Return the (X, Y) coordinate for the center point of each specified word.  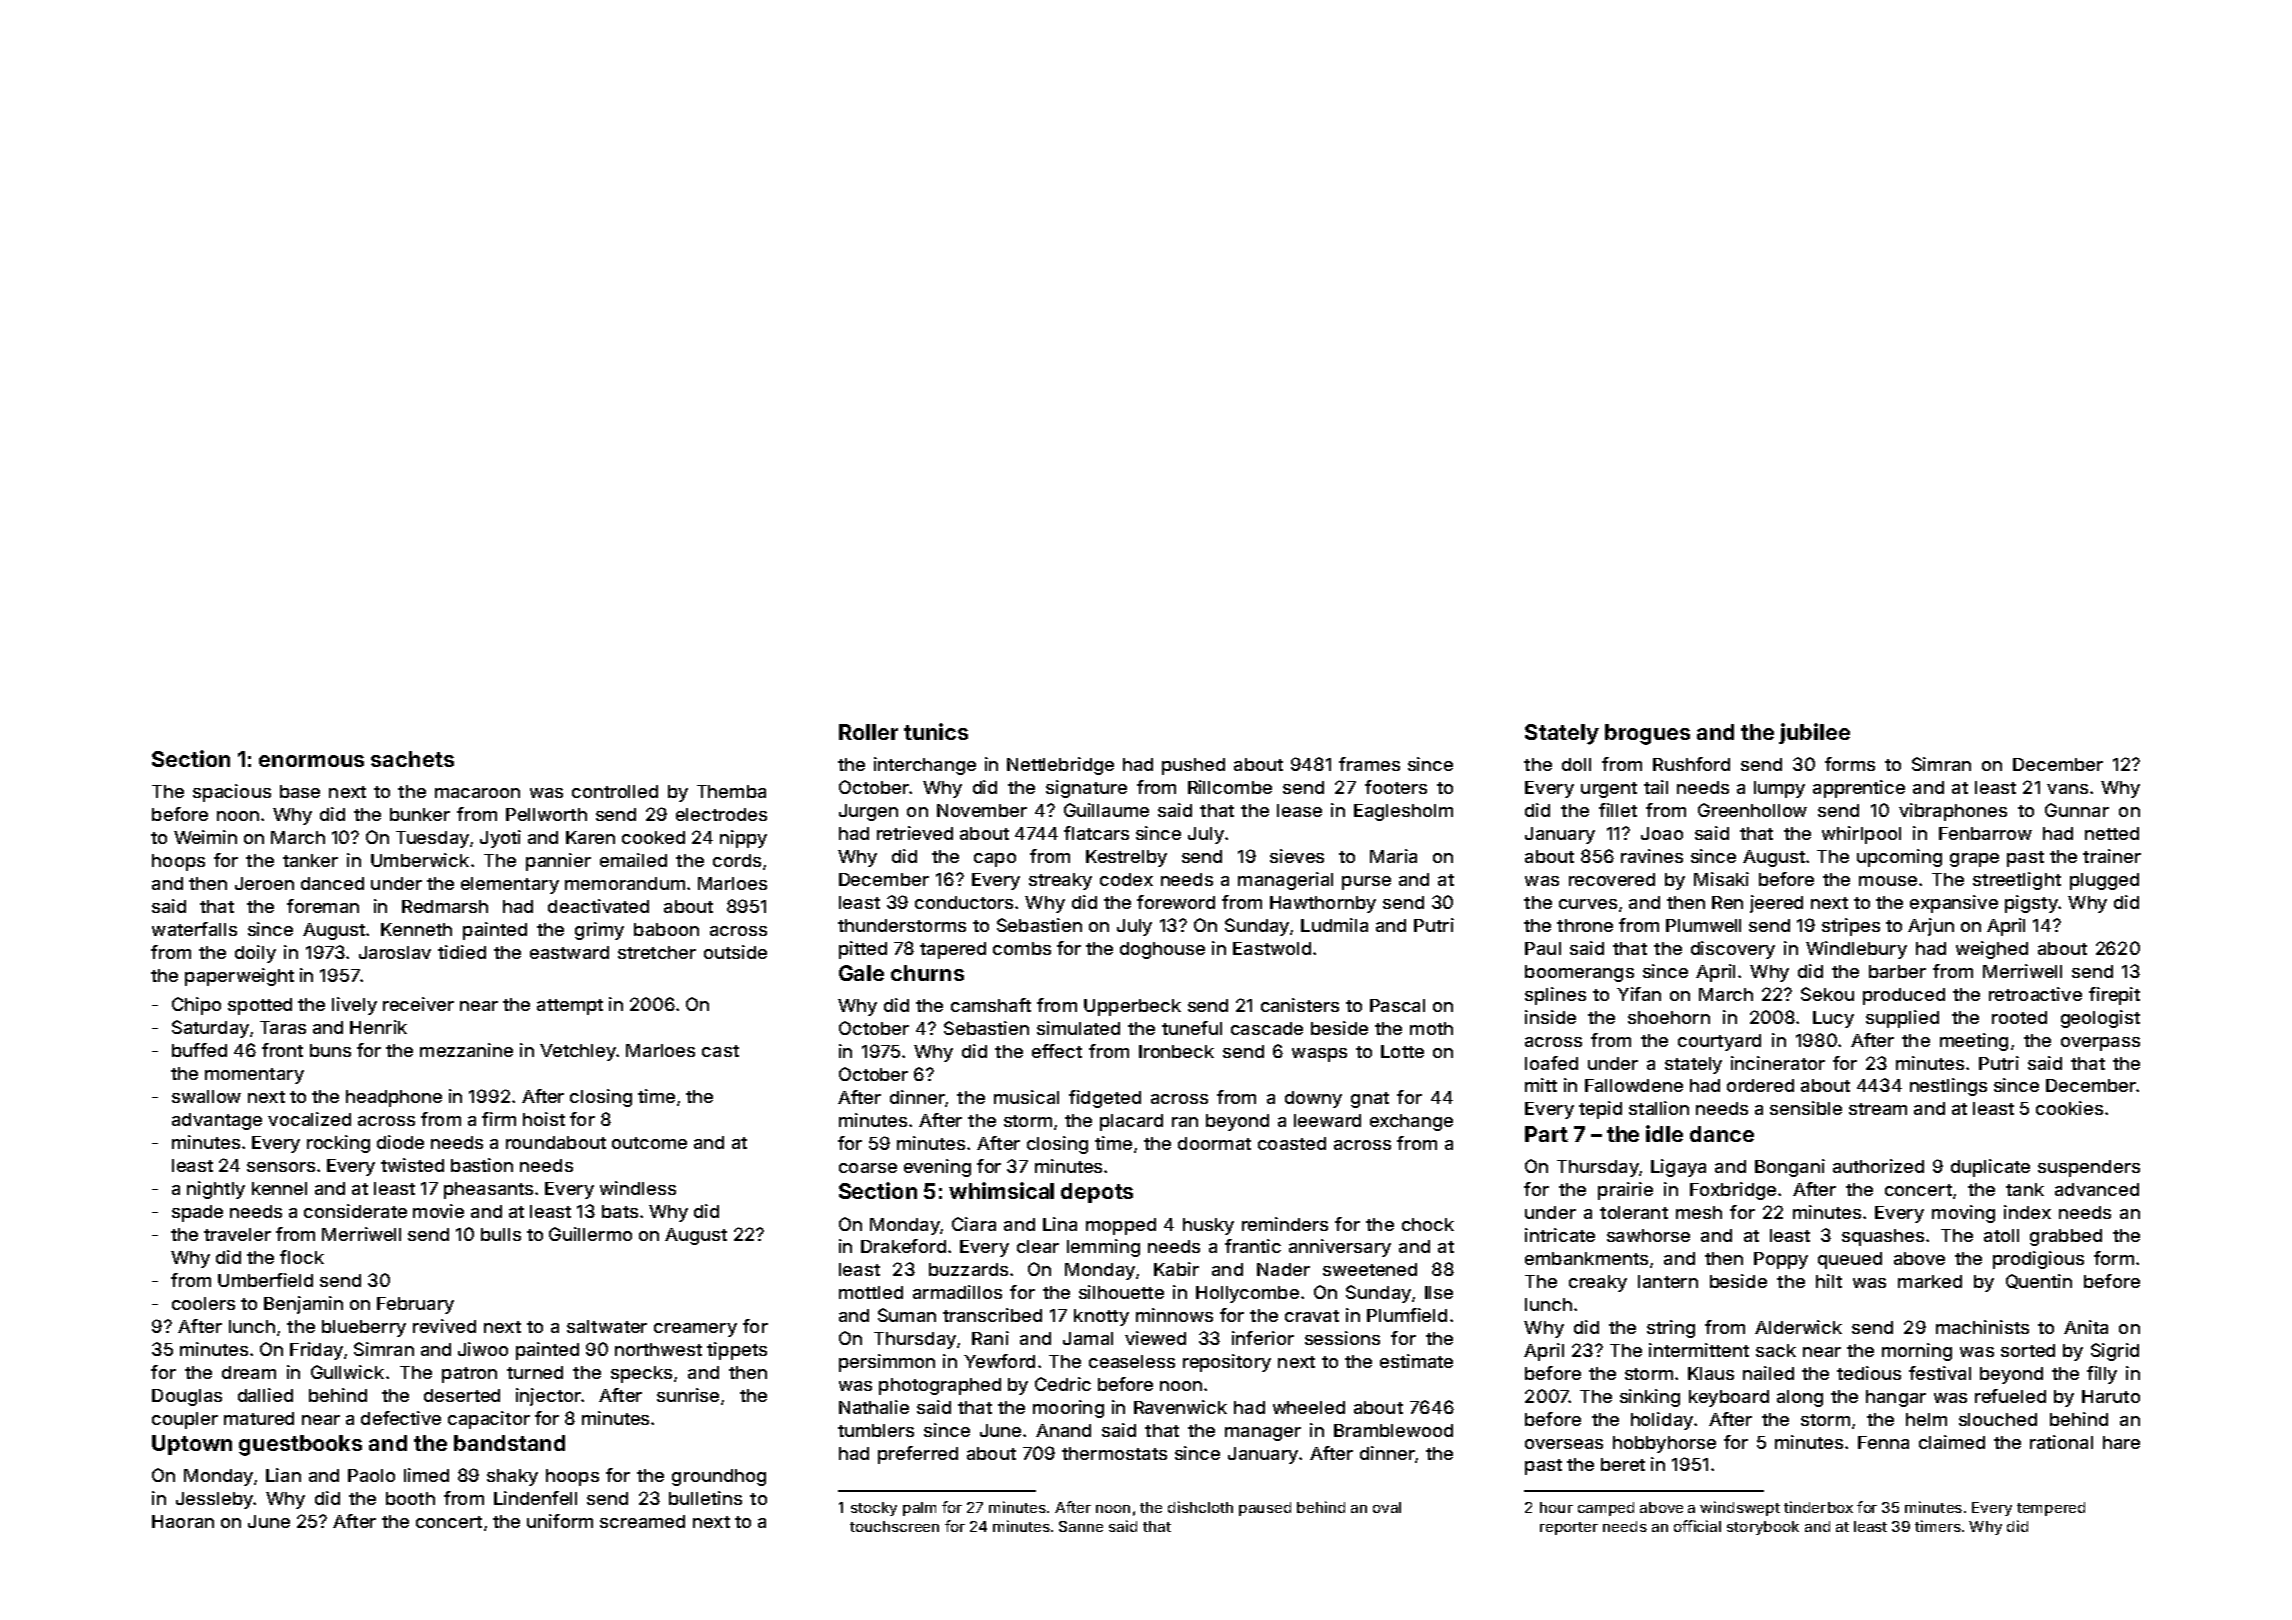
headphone (394, 1098)
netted (2112, 833)
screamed (642, 1521)
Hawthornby (1323, 904)
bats (620, 1211)
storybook (1763, 1528)
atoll (2001, 1235)
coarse (868, 1168)
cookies (2069, 1108)
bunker (420, 814)
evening (937, 1168)
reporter (1569, 1528)
